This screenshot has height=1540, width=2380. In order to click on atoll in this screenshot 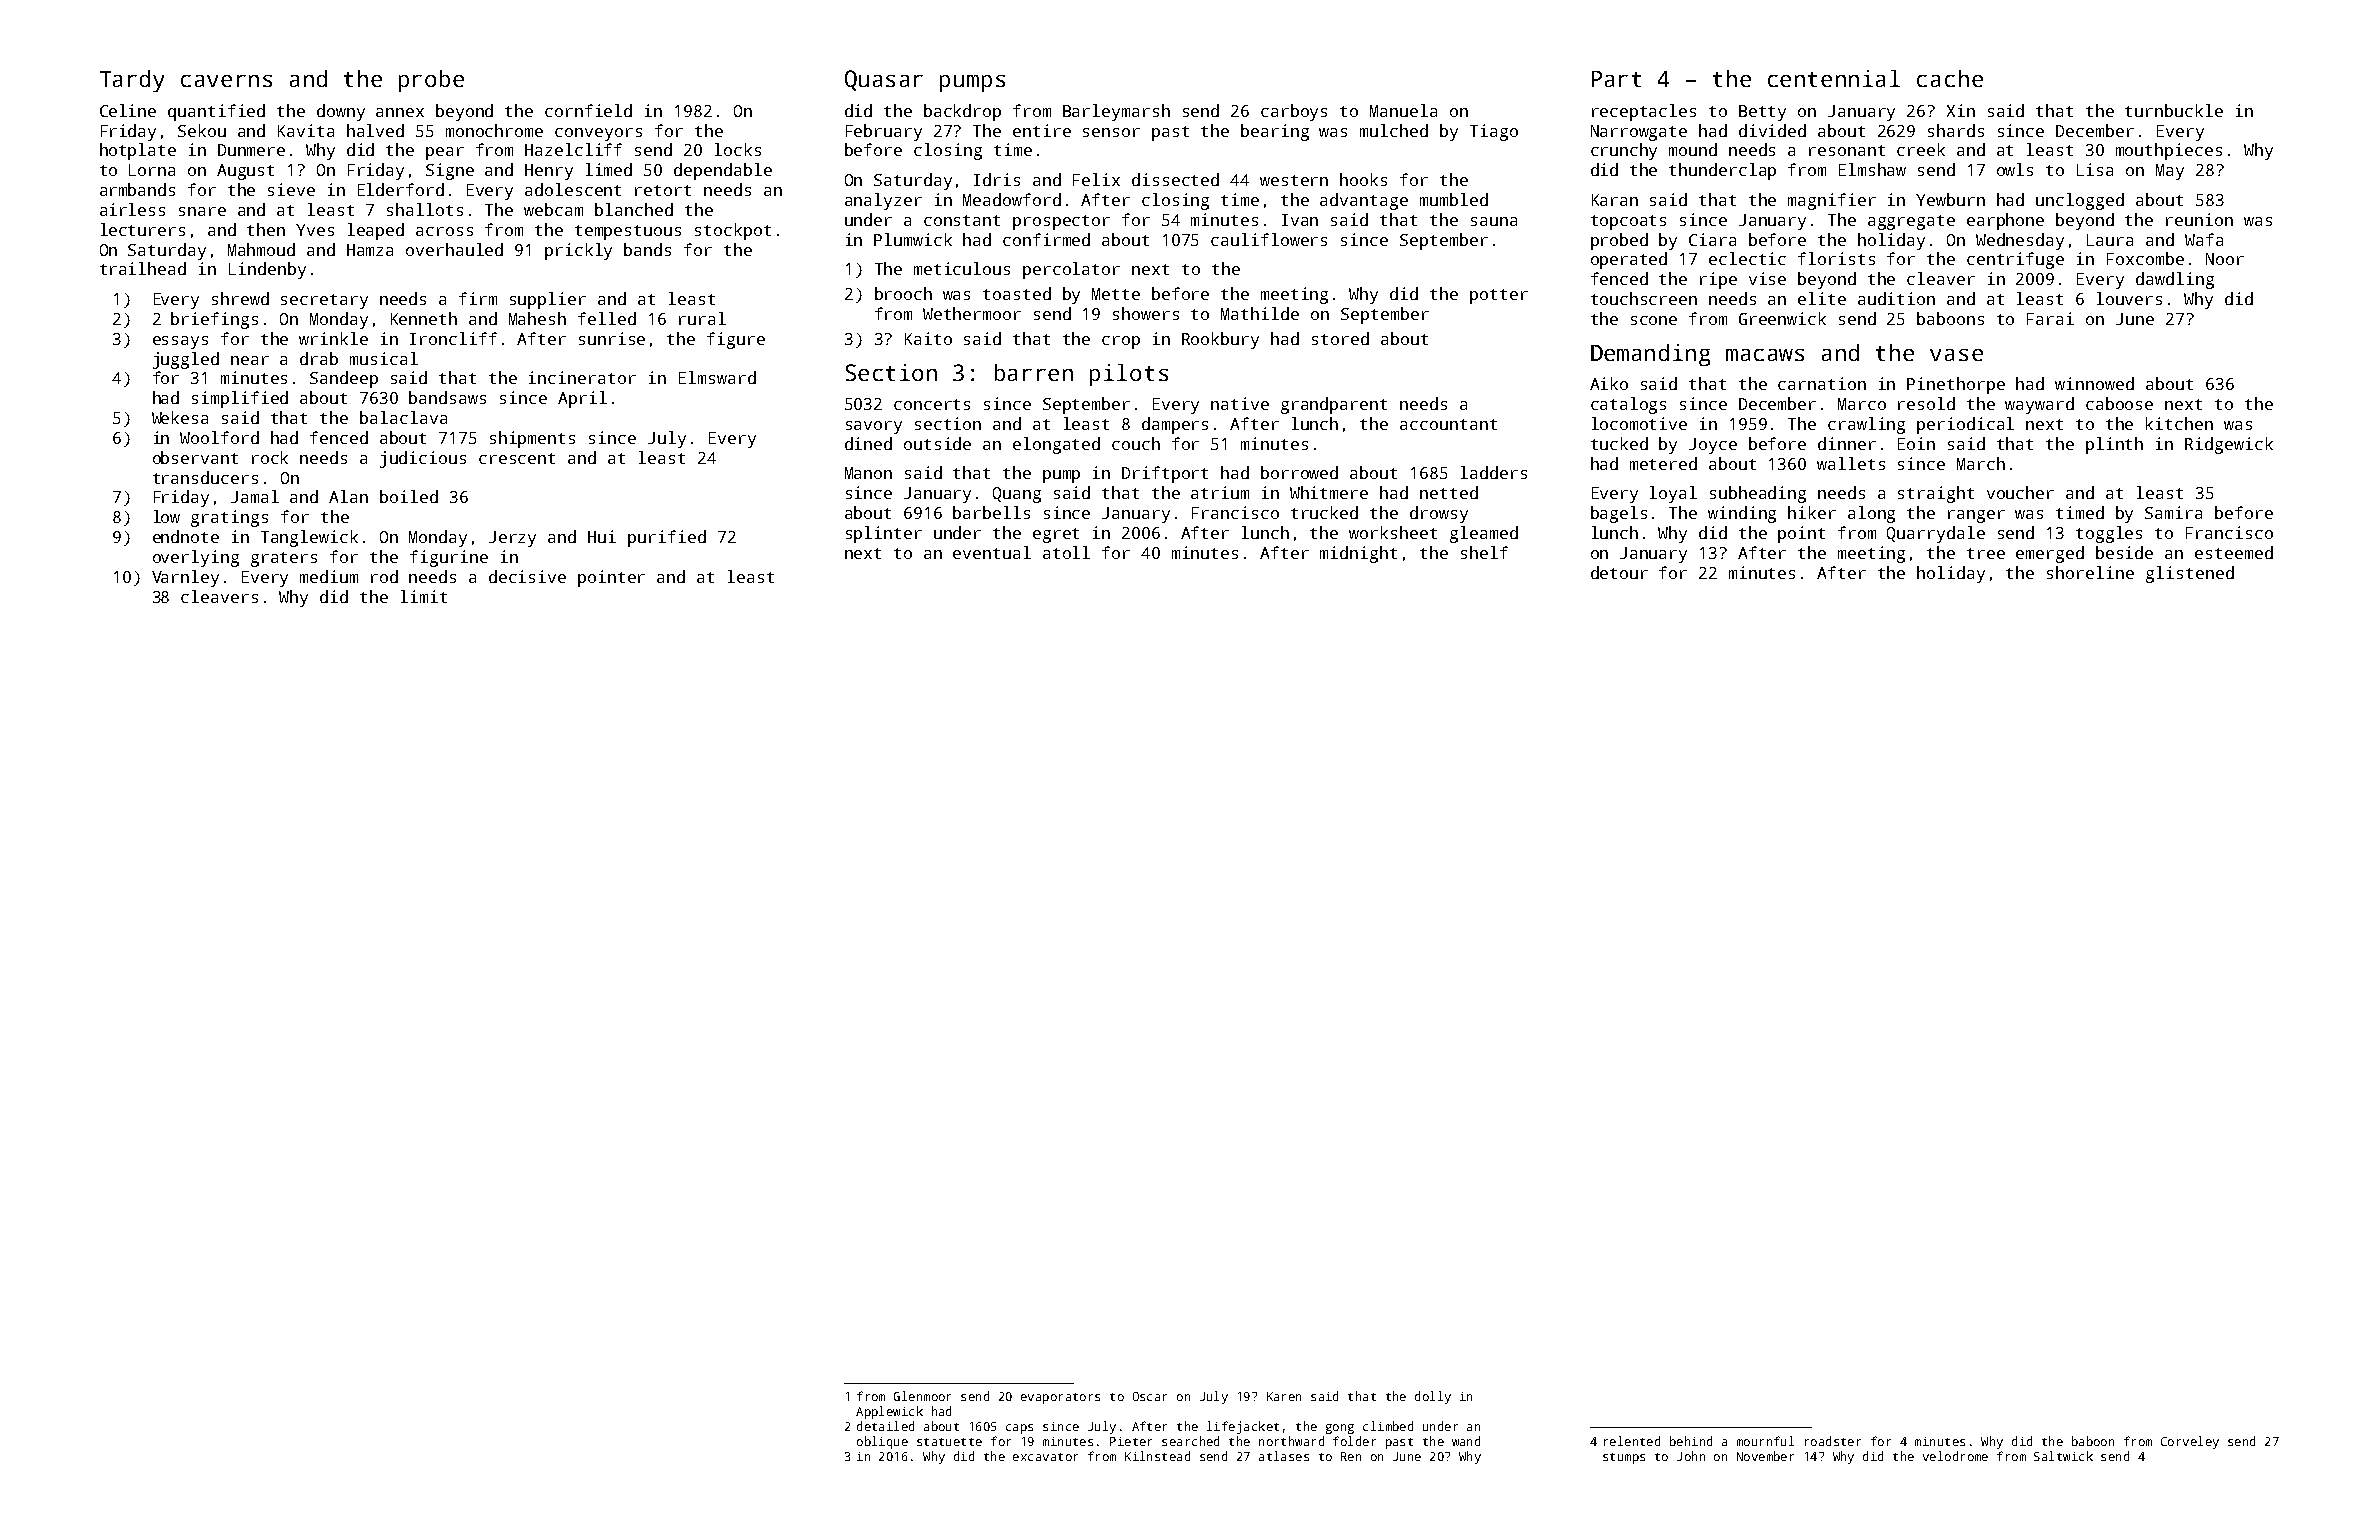, I will do `click(1066, 552)`.
